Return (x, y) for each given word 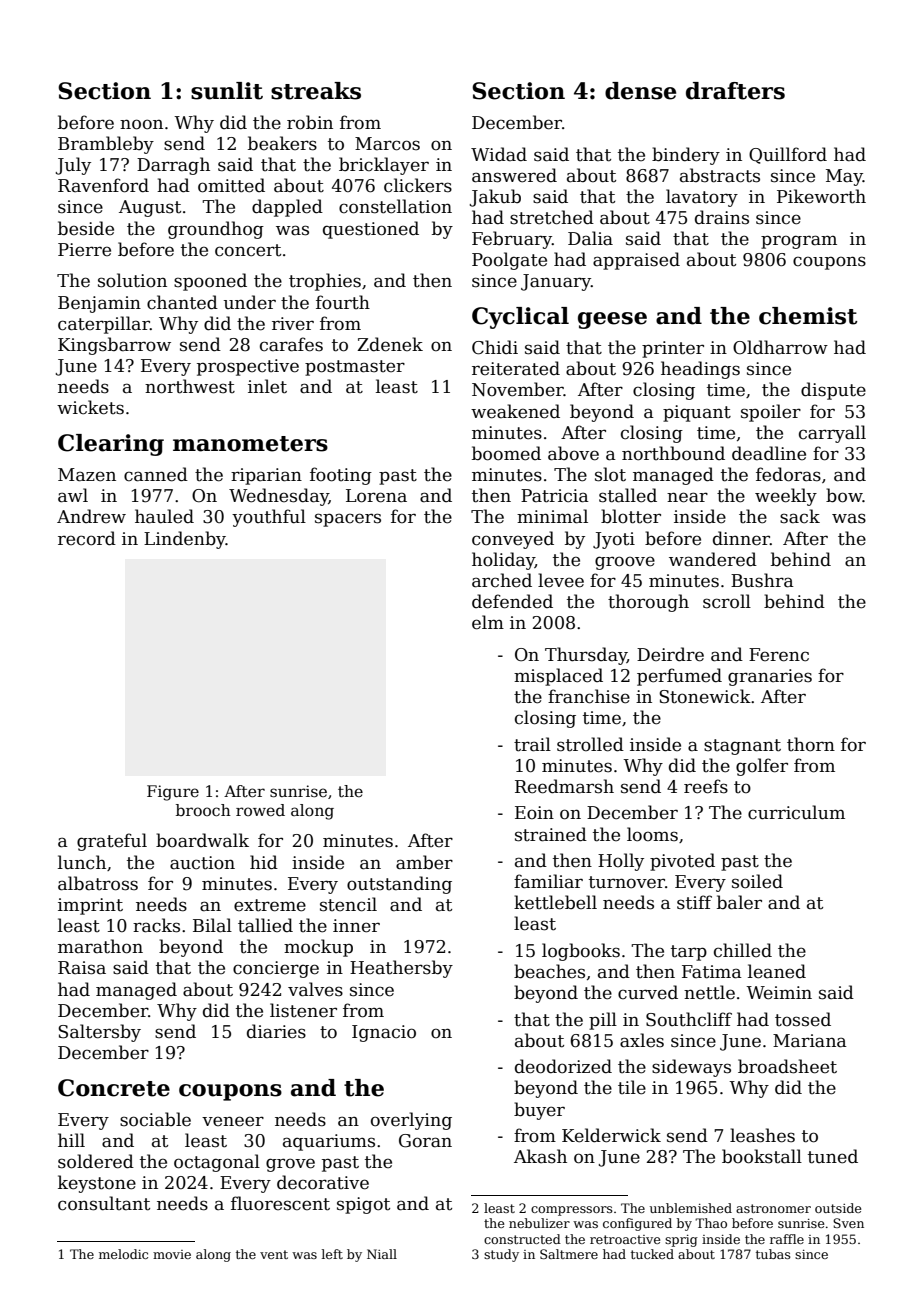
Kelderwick (611, 1135)
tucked (652, 1254)
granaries (770, 677)
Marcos (387, 144)
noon (141, 124)
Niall (382, 1254)
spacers (348, 520)
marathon (100, 946)
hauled (164, 516)
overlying (411, 1121)
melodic (123, 1254)
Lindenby (185, 540)
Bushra (762, 580)
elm (488, 622)
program (799, 242)
